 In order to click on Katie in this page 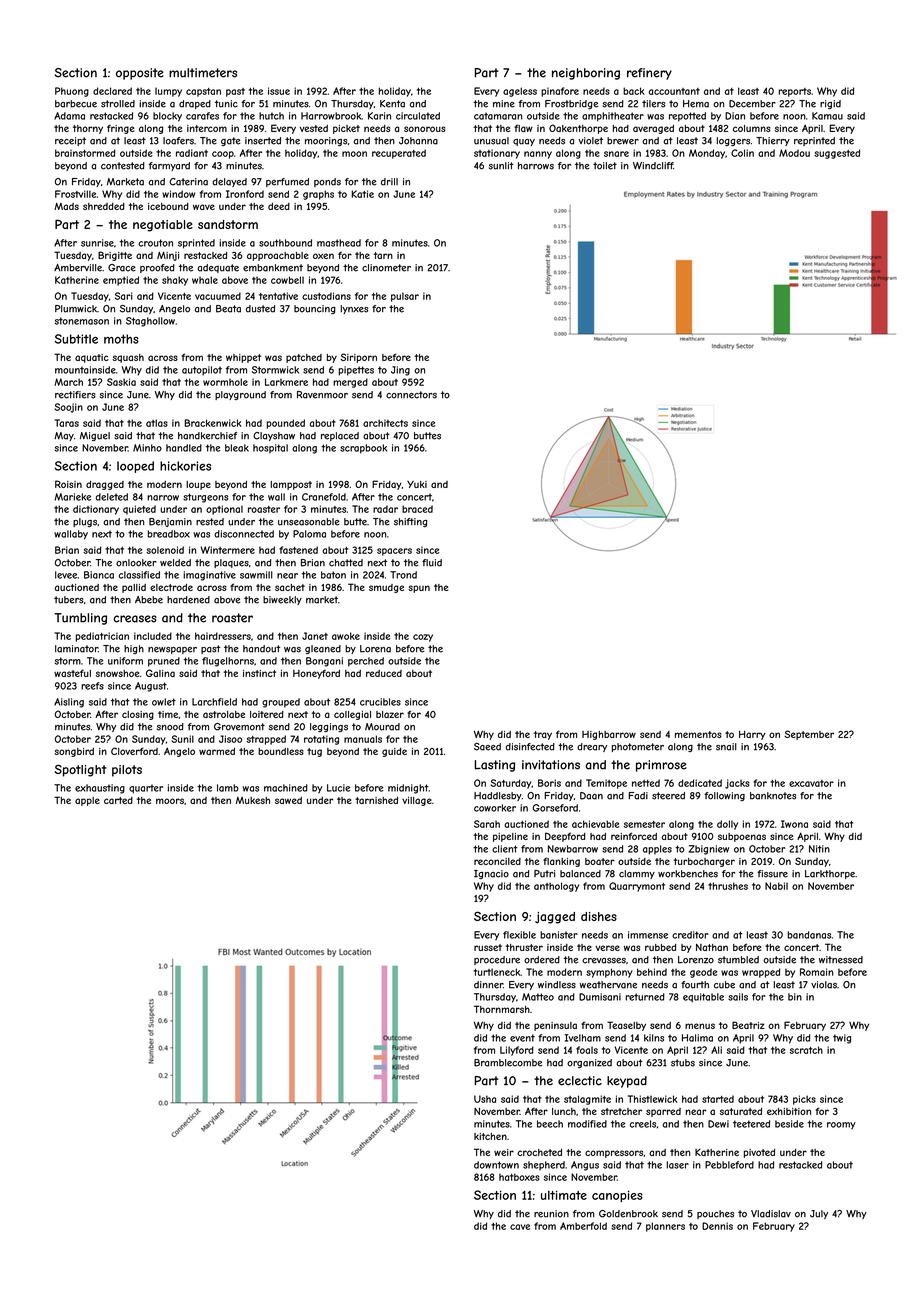, I will do `click(362, 194)`.
